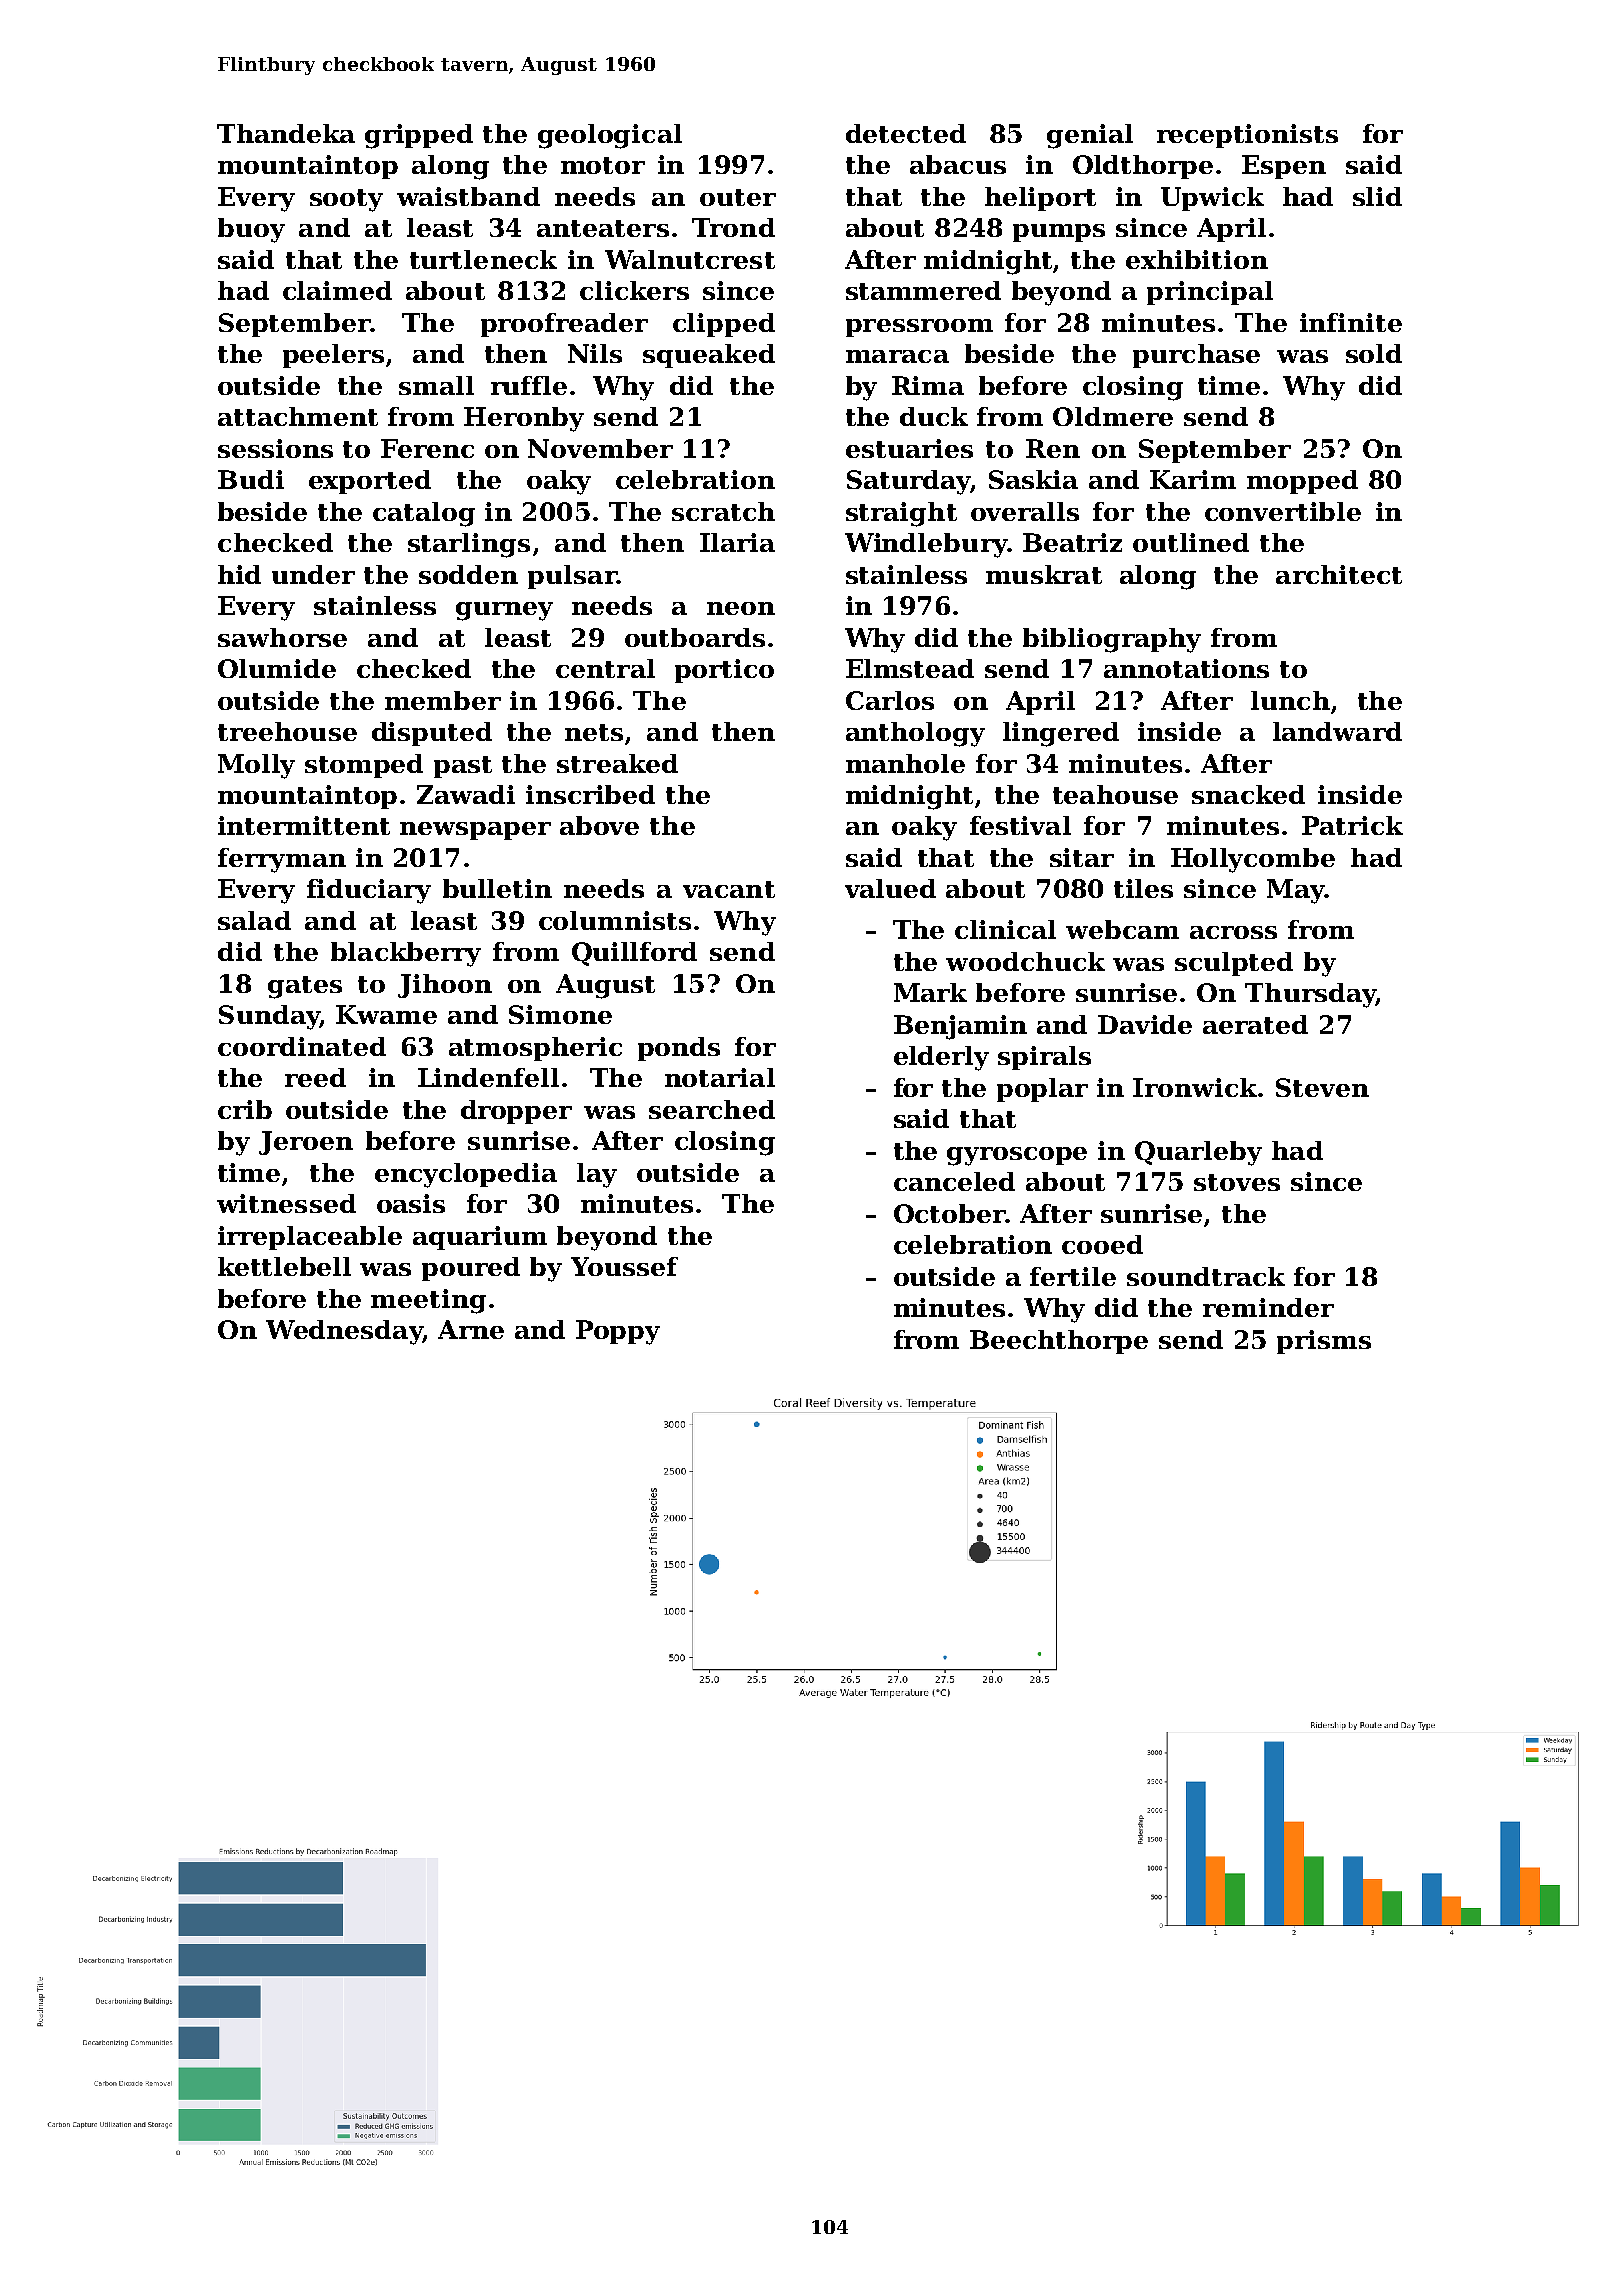  I want to click on receptionists, so click(1247, 136).
